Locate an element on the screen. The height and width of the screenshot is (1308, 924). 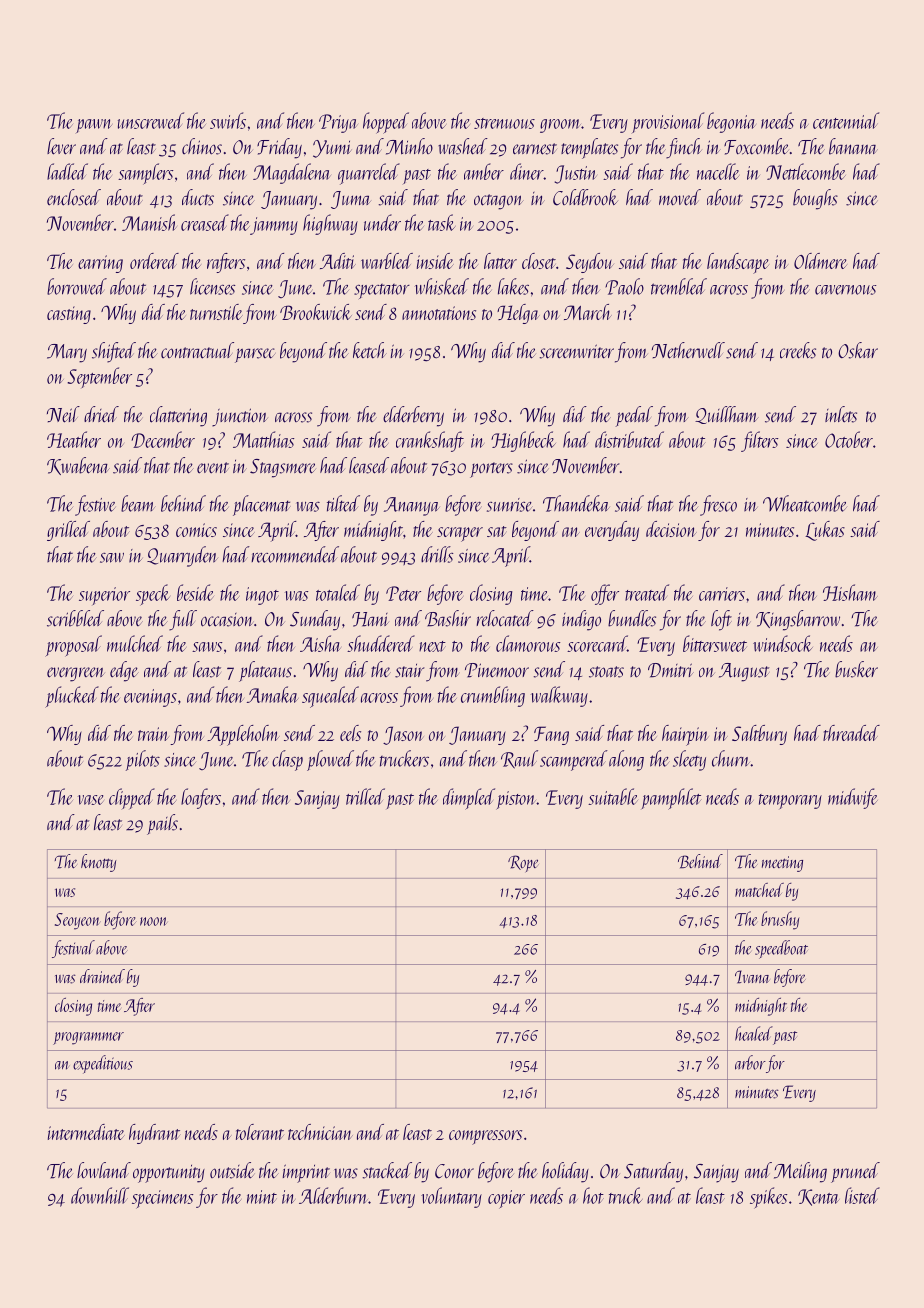
Oskar is located at coordinates (858, 350).
